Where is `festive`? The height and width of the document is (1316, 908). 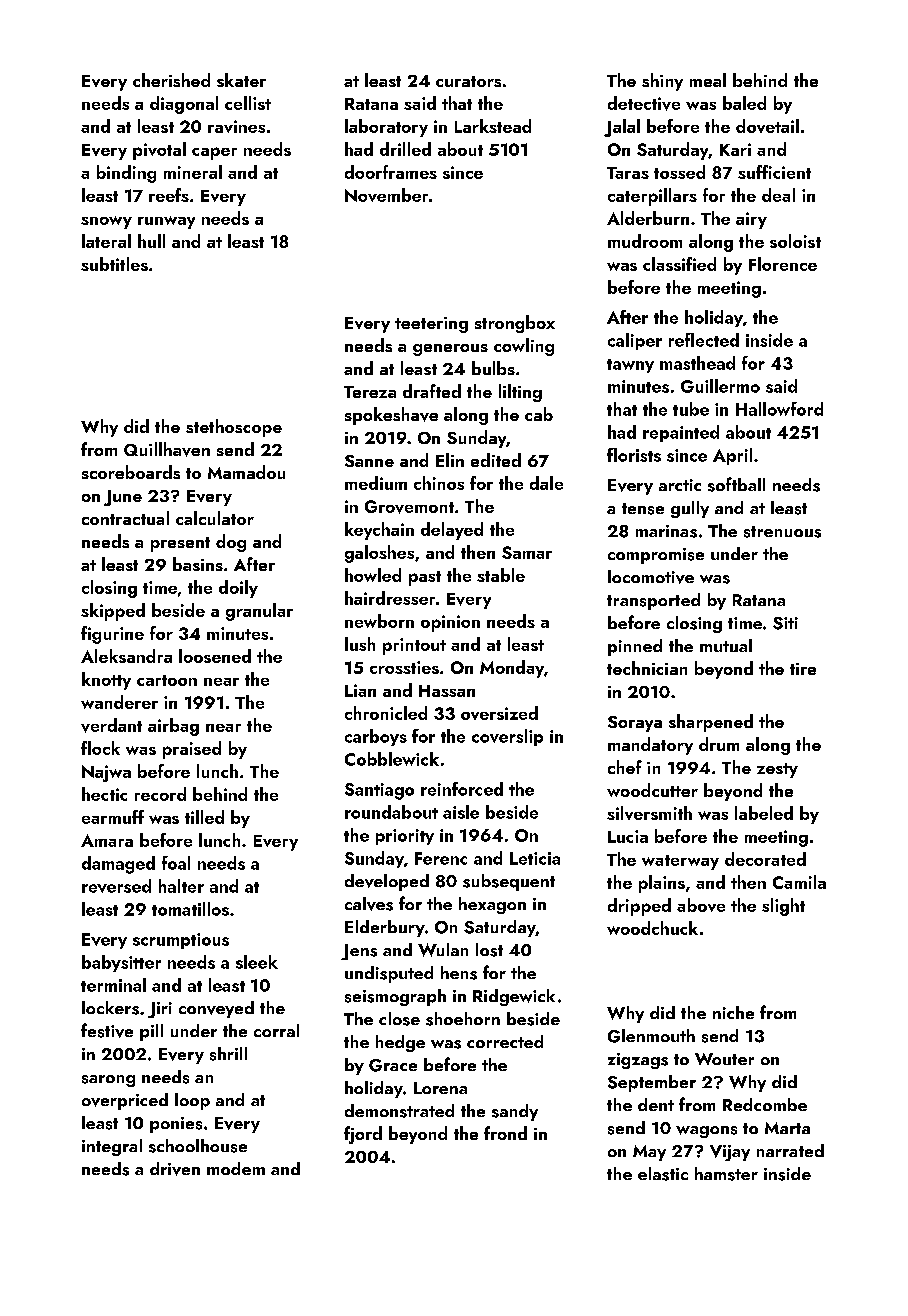
festive is located at coordinates (107, 1030).
